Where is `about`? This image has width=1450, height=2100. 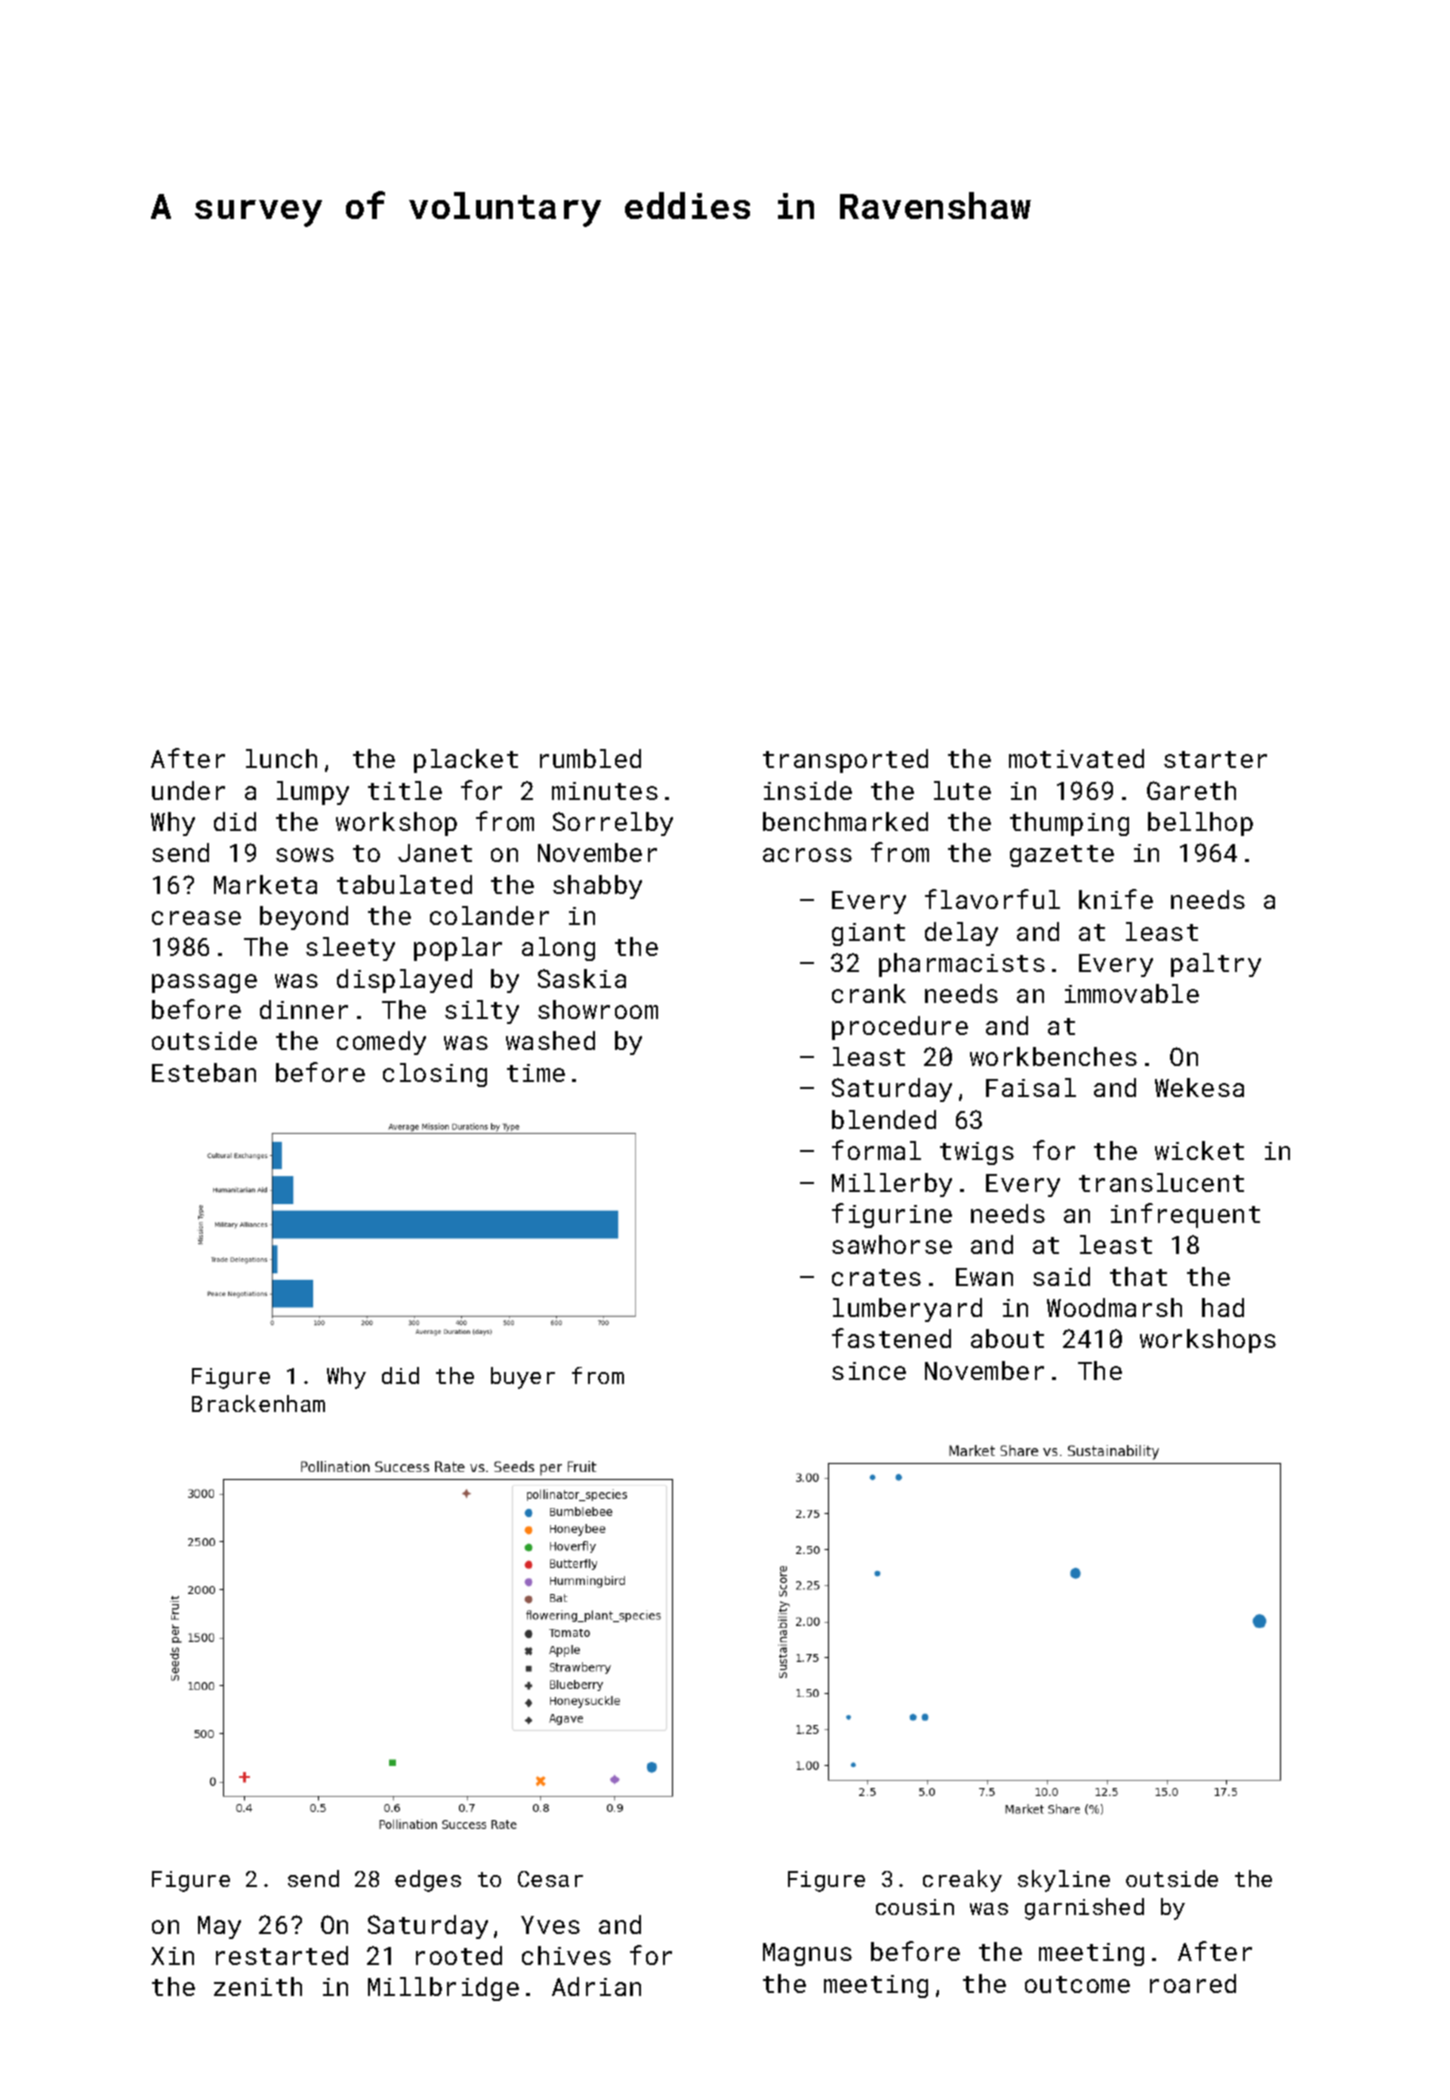
about is located at coordinates (1007, 1338).
